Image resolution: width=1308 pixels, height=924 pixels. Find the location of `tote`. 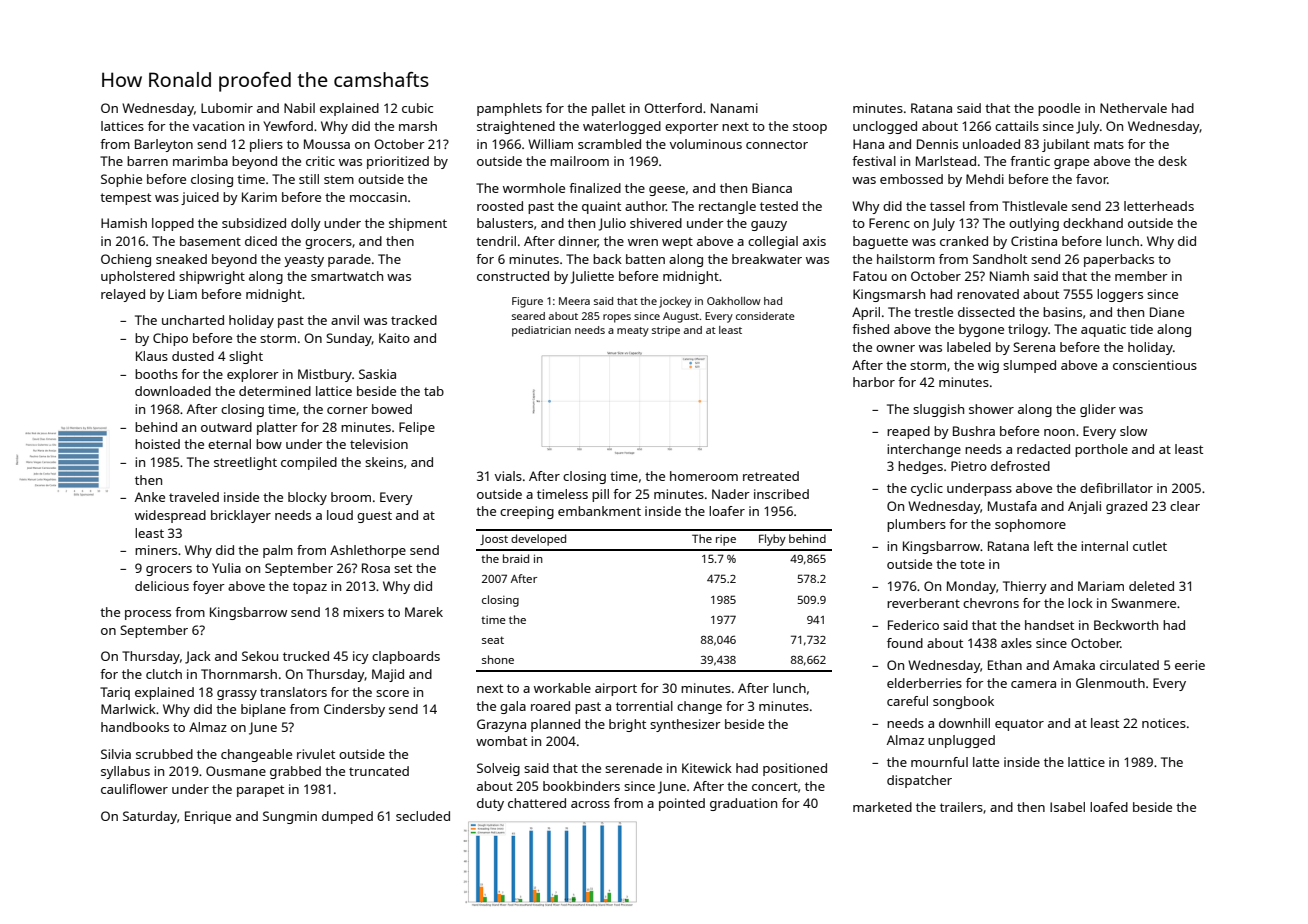

tote is located at coordinates (972, 564).
